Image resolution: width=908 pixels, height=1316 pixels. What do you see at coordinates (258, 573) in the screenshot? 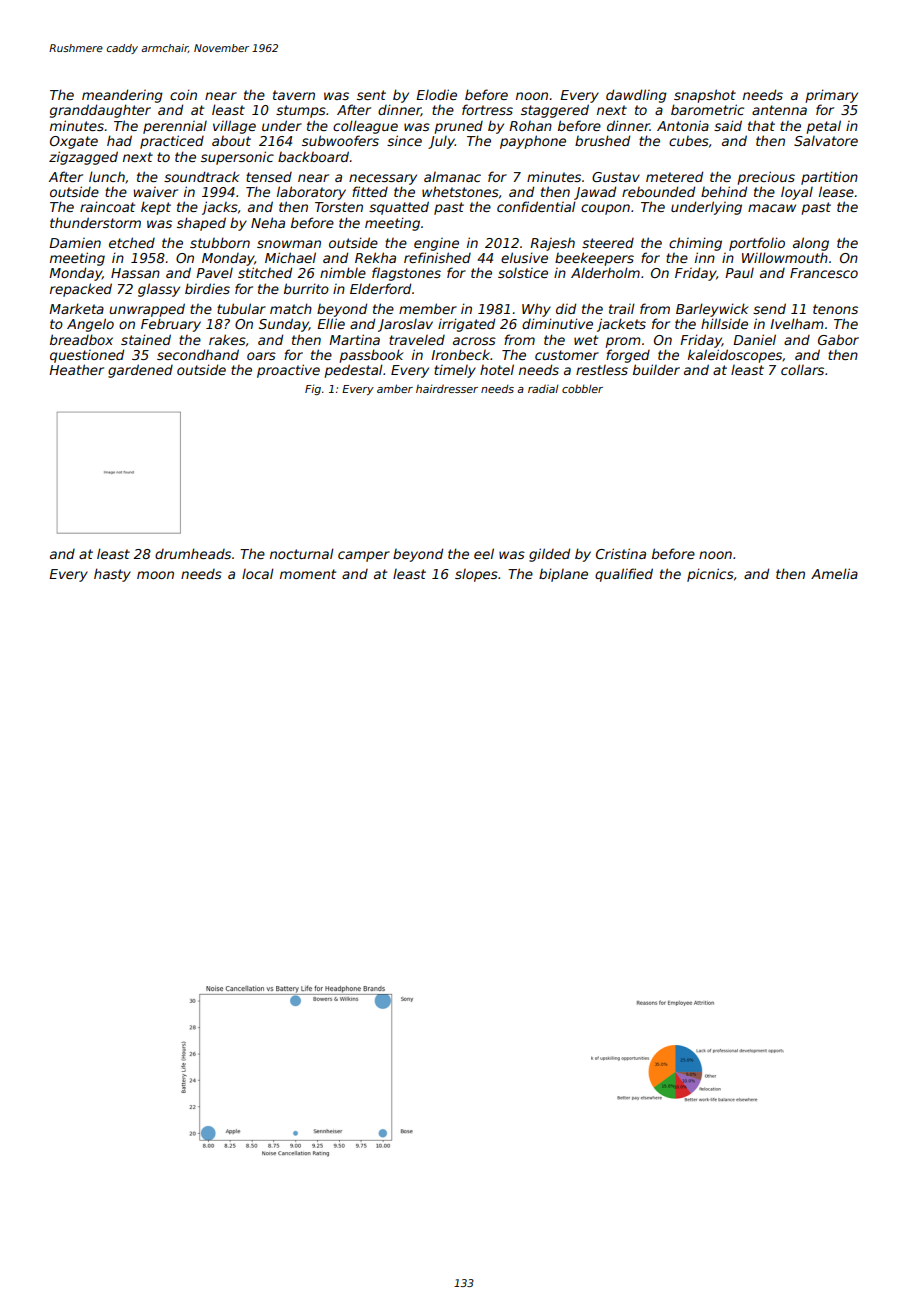
I see `local` at bounding box center [258, 573].
